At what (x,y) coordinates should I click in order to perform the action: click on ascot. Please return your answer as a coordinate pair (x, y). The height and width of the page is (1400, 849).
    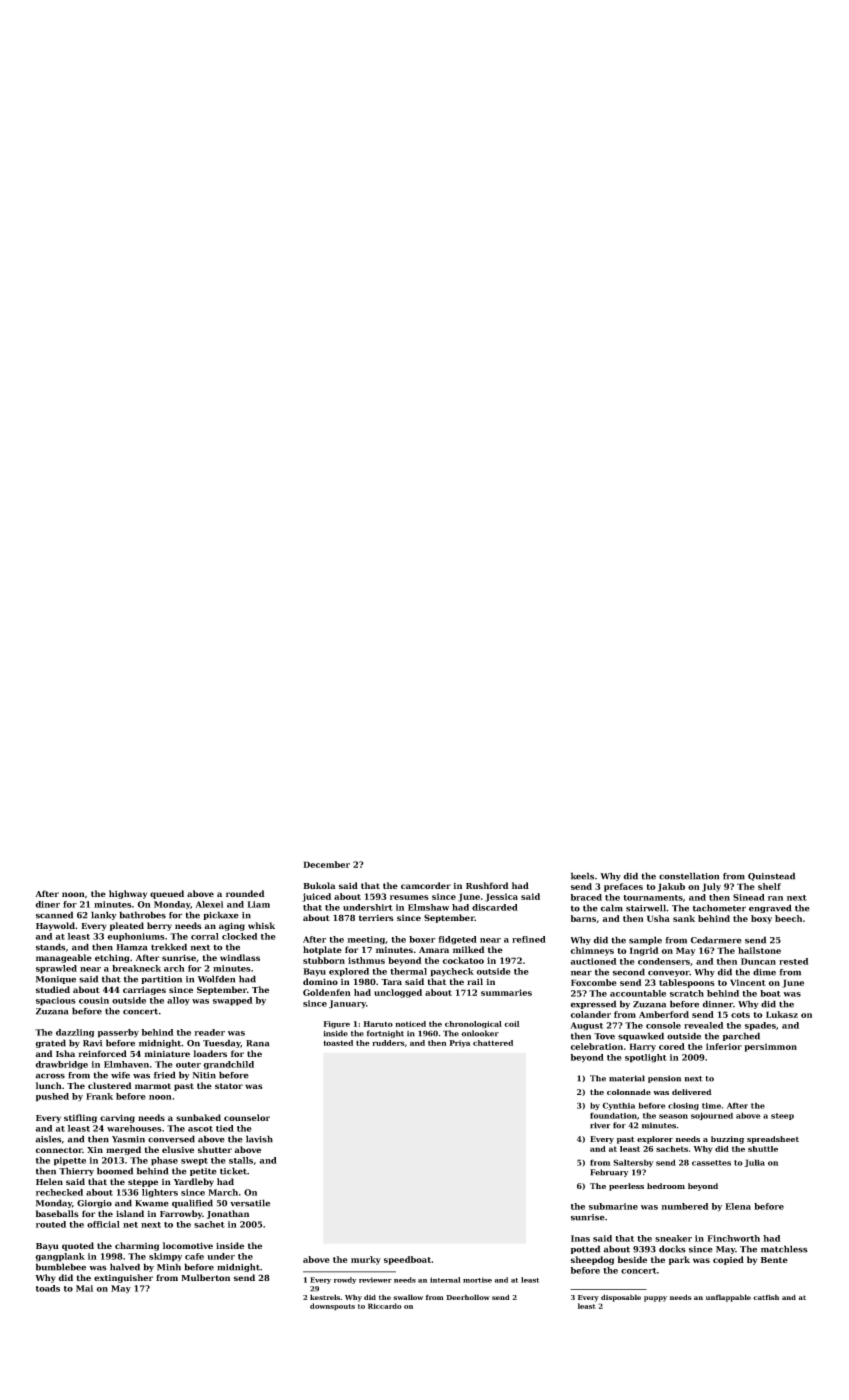
    Looking at the image, I should click on (200, 1129).
